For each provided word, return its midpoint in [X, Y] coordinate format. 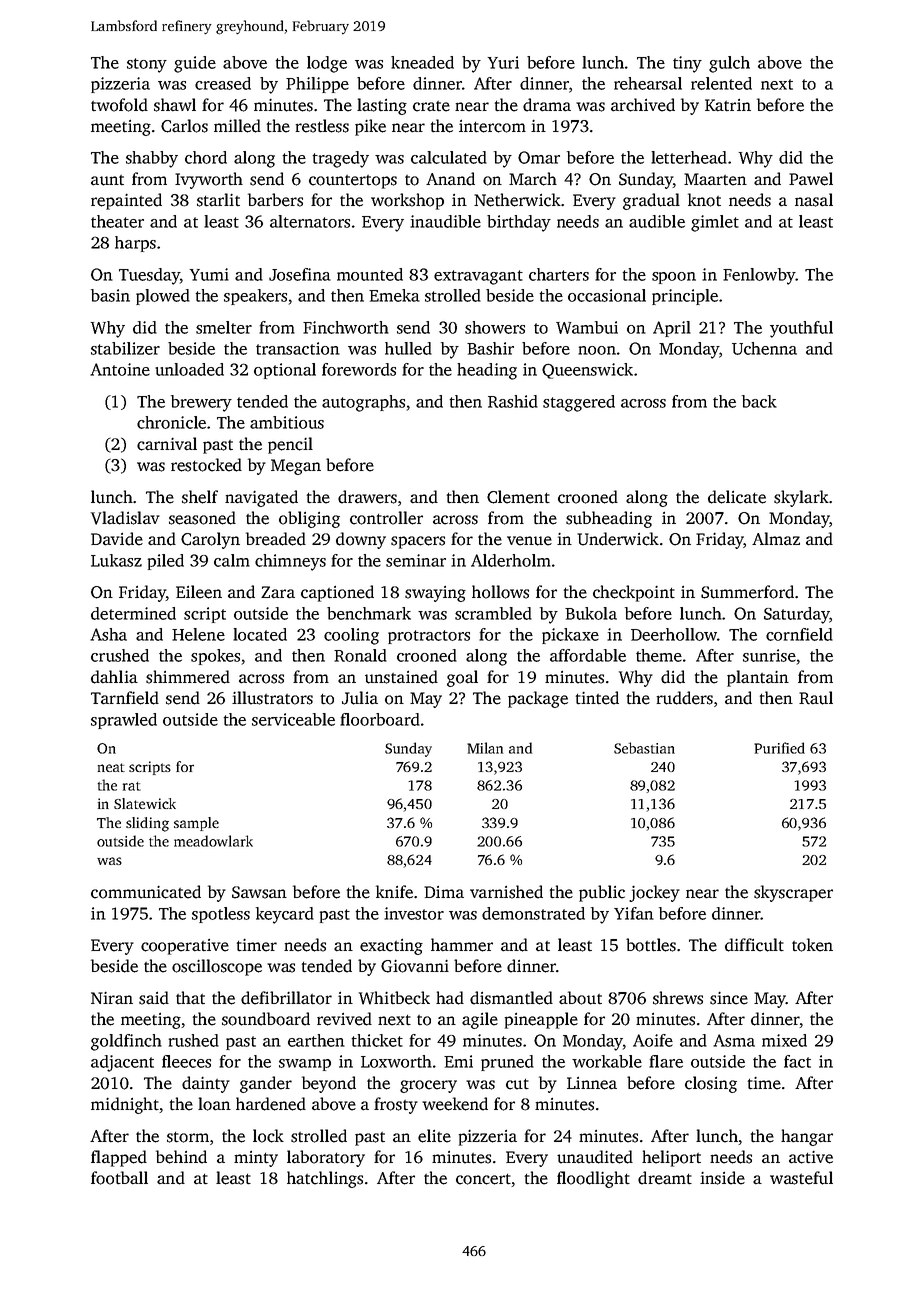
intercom [492, 126]
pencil [290, 445]
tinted [597, 698]
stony [147, 65]
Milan [485, 748]
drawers [367, 497]
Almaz [776, 539]
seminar [416, 560]
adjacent [122, 1063]
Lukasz [116, 560]
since [729, 998]
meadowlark [213, 841]
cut [517, 1084]
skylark [801, 498]
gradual [651, 201]
